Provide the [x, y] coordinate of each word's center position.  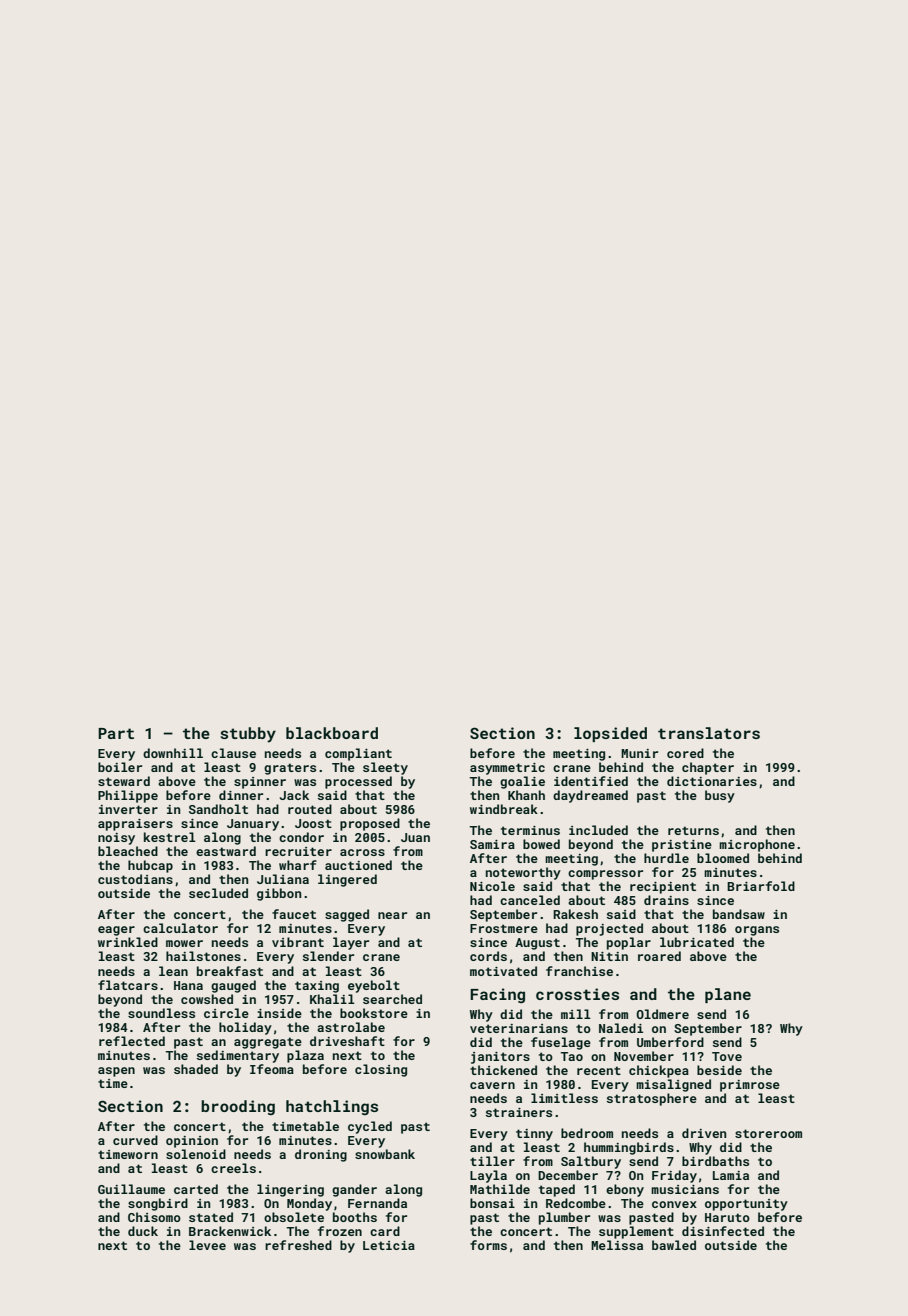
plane [728, 995]
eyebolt [374, 986]
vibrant [298, 942]
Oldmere [662, 1014]
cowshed [207, 999]
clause [233, 753]
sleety [385, 768]
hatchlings [332, 1107]
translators [709, 733]
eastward [226, 851]
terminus [530, 830]
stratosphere [652, 1099]
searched [392, 999]
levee [207, 1245]
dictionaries [712, 781]
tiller [492, 1161]
